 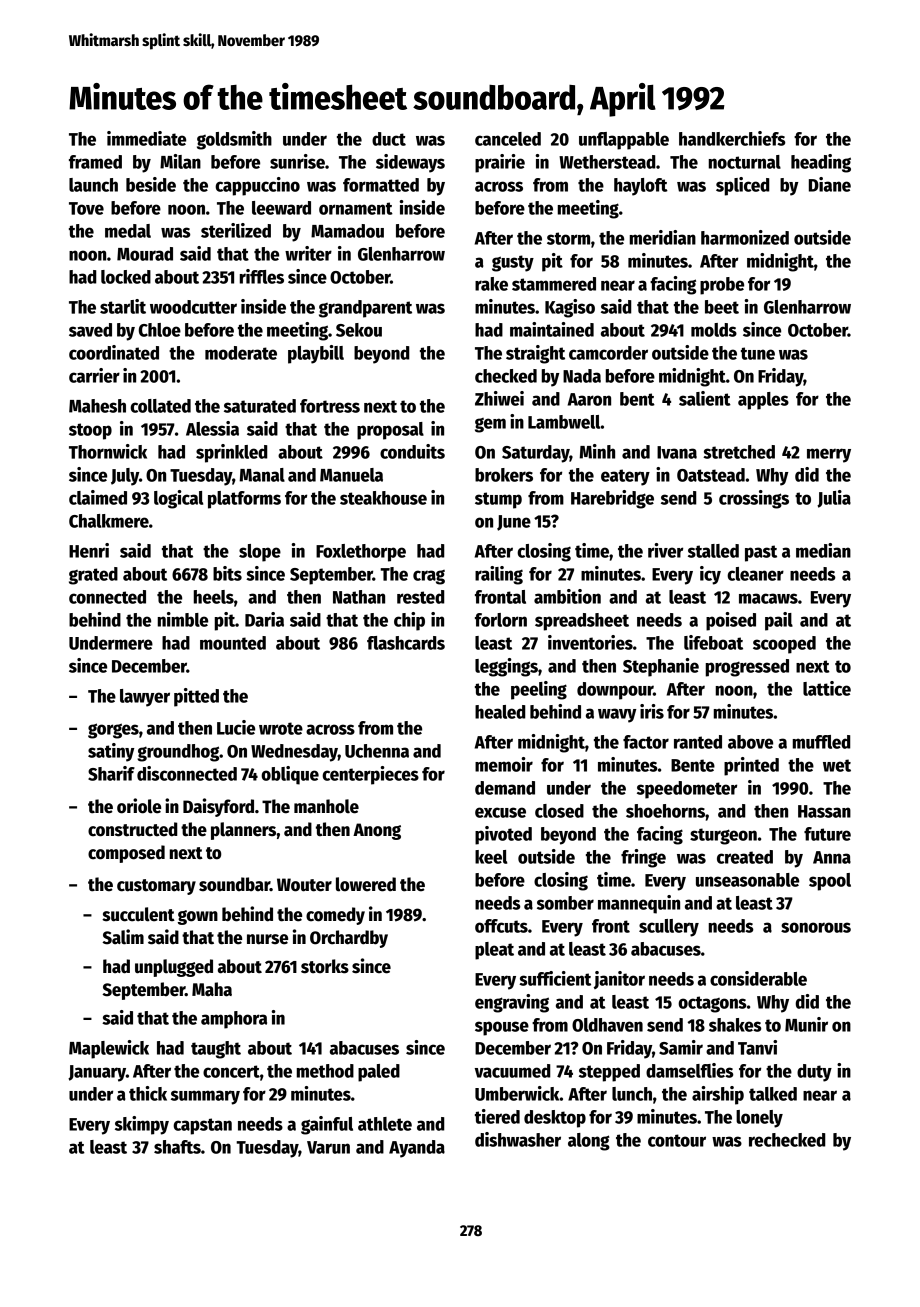 What do you see at coordinates (665, 811) in the page?
I see `shoehorns` at bounding box center [665, 811].
